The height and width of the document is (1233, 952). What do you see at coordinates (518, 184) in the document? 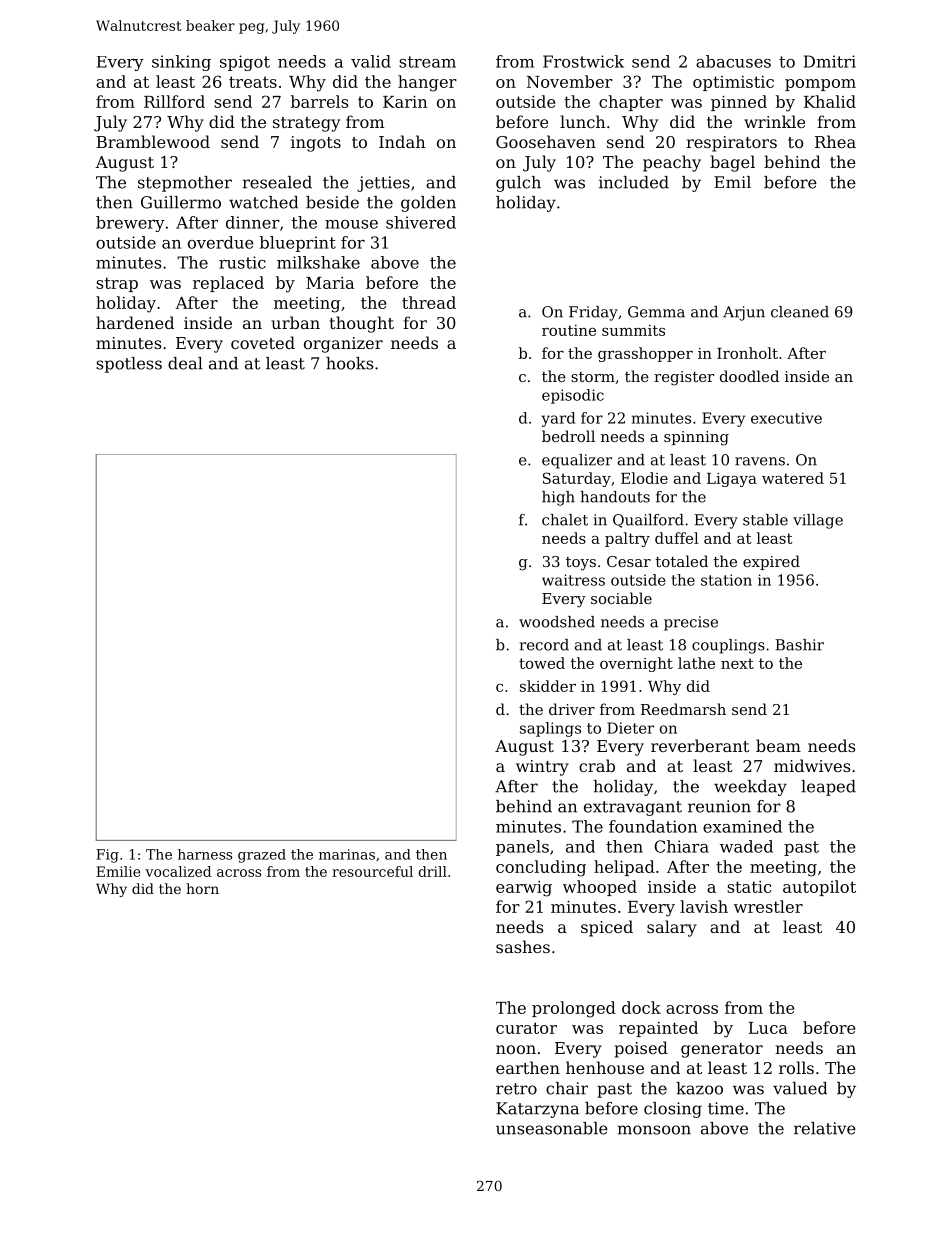
I see `gulch` at bounding box center [518, 184].
